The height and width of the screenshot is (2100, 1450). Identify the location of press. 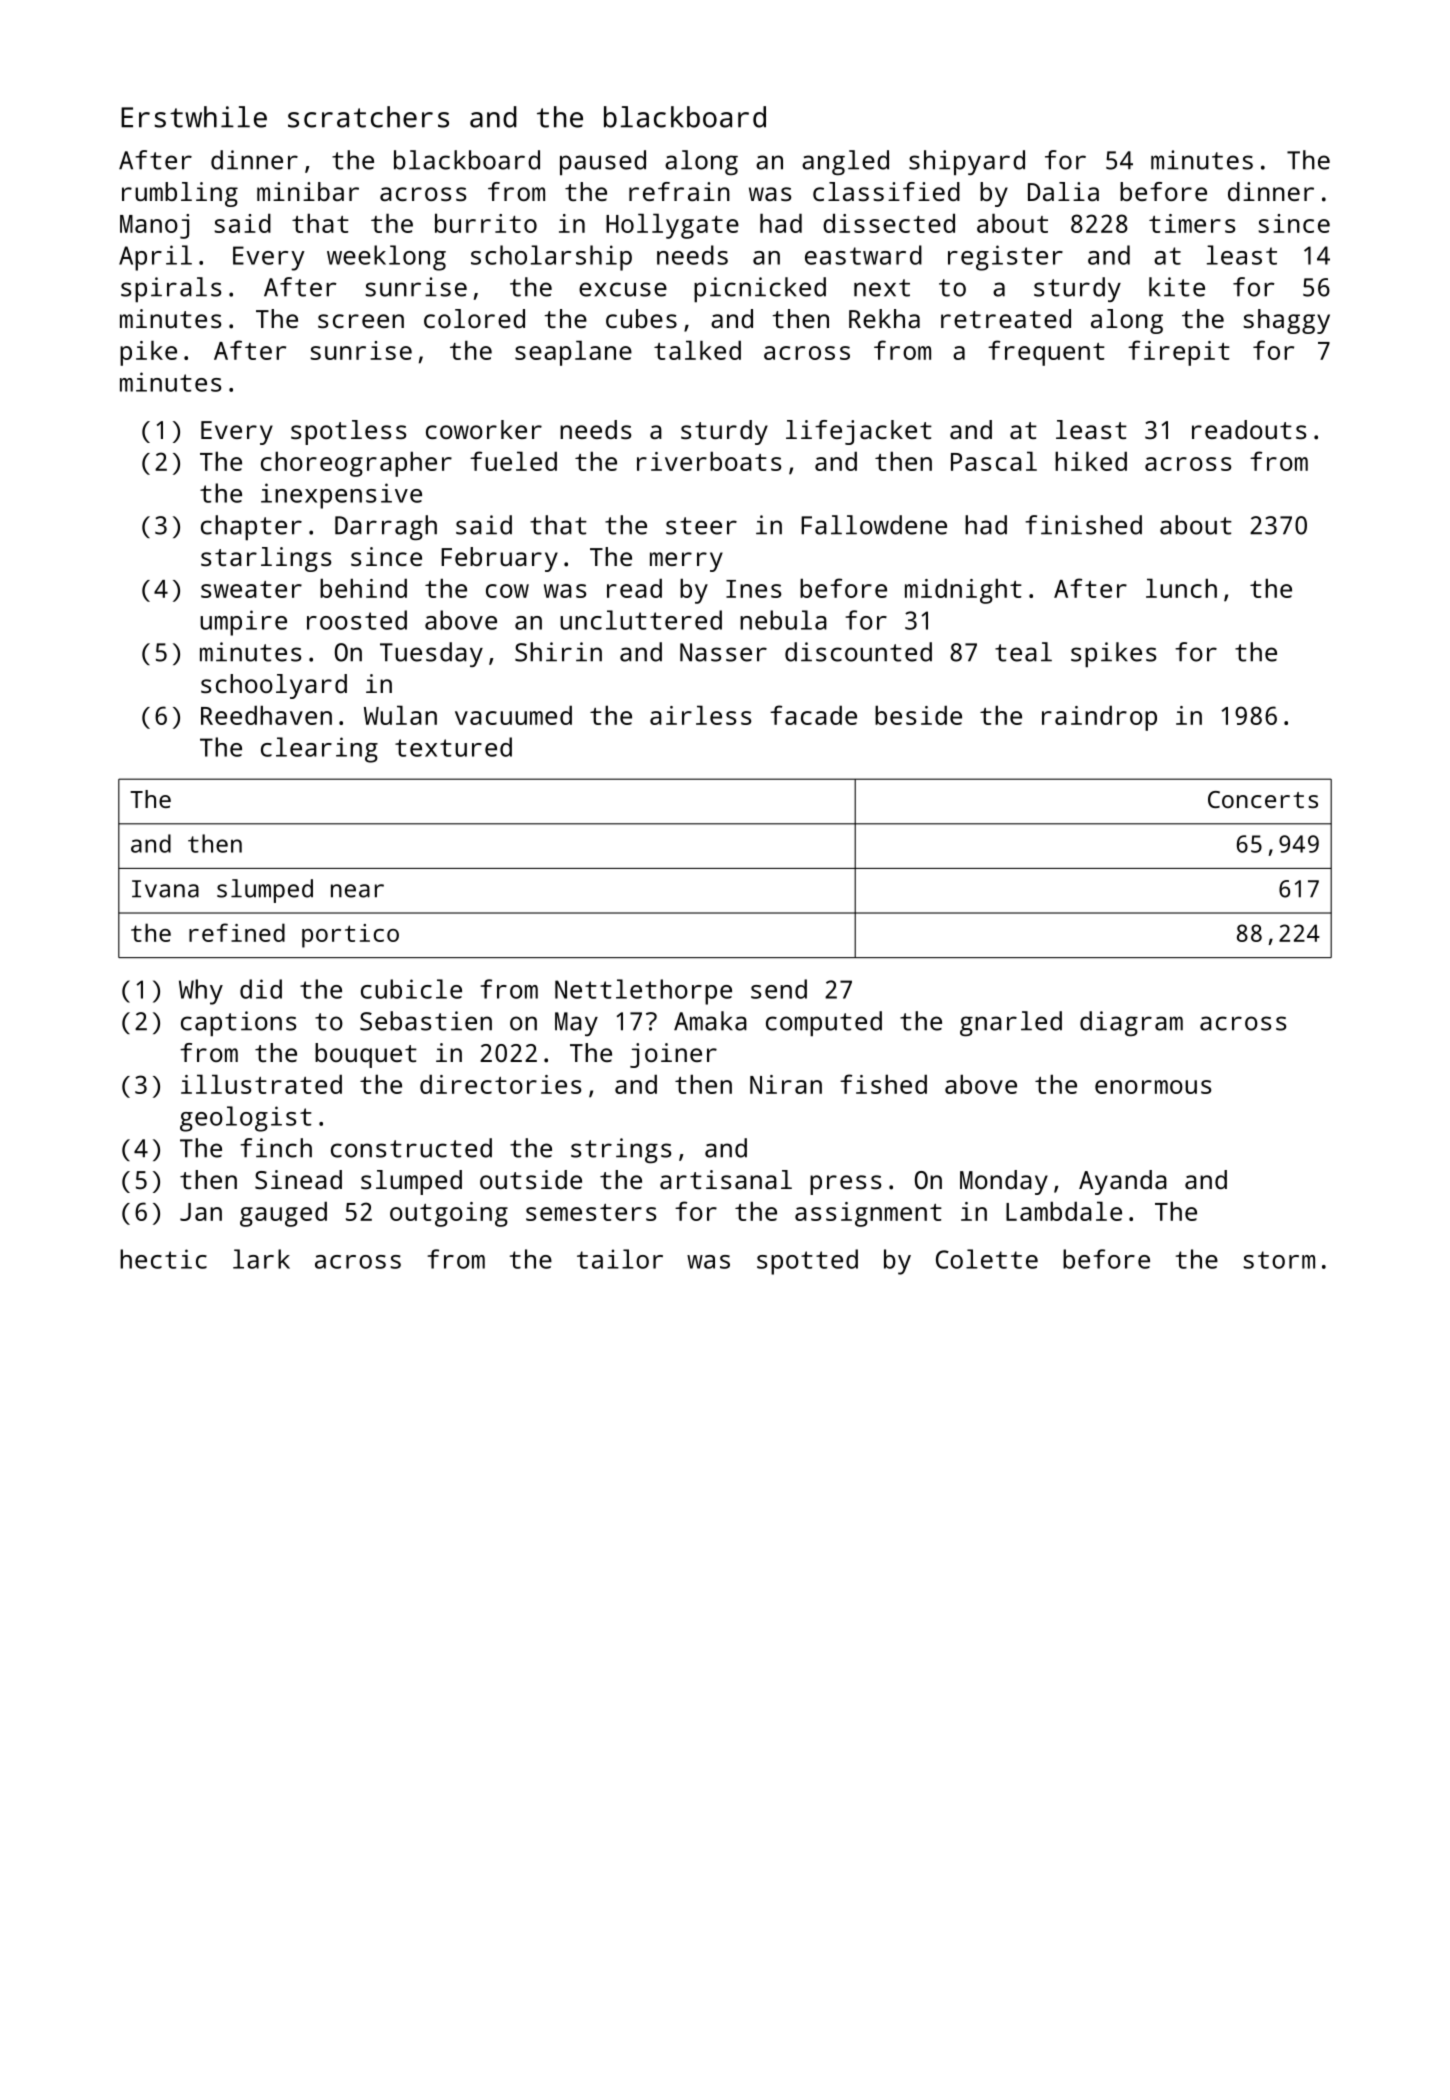
(845, 1185).
